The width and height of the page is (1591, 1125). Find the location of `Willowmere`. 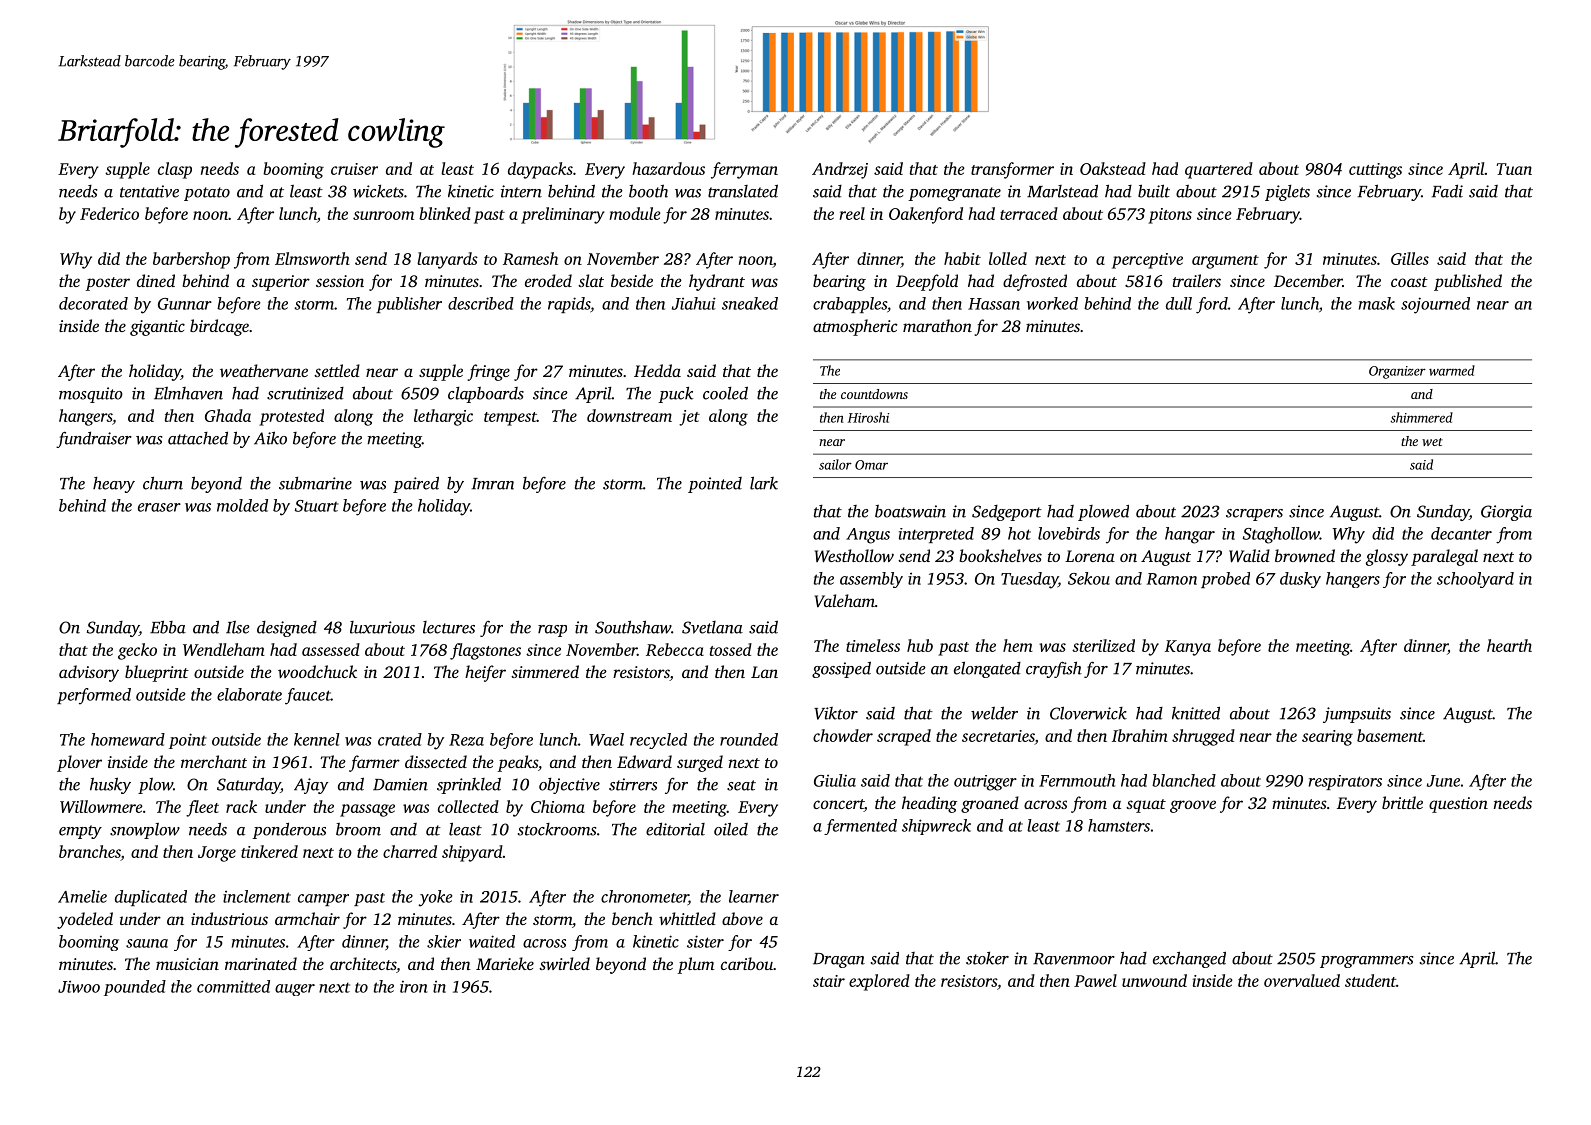

Willowmere is located at coordinates (101, 806).
